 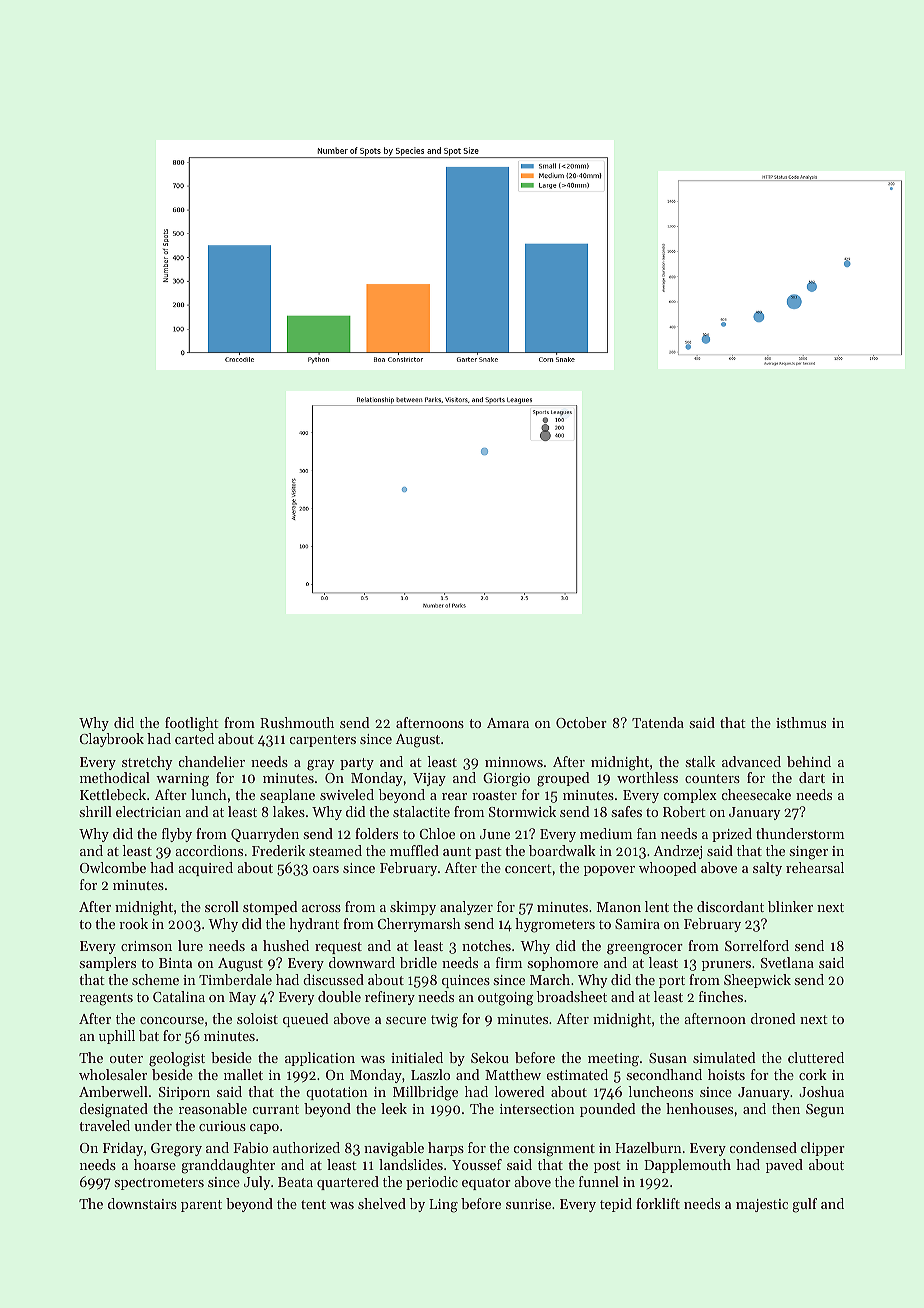 What do you see at coordinates (508, 723) in the image?
I see `Amara` at bounding box center [508, 723].
